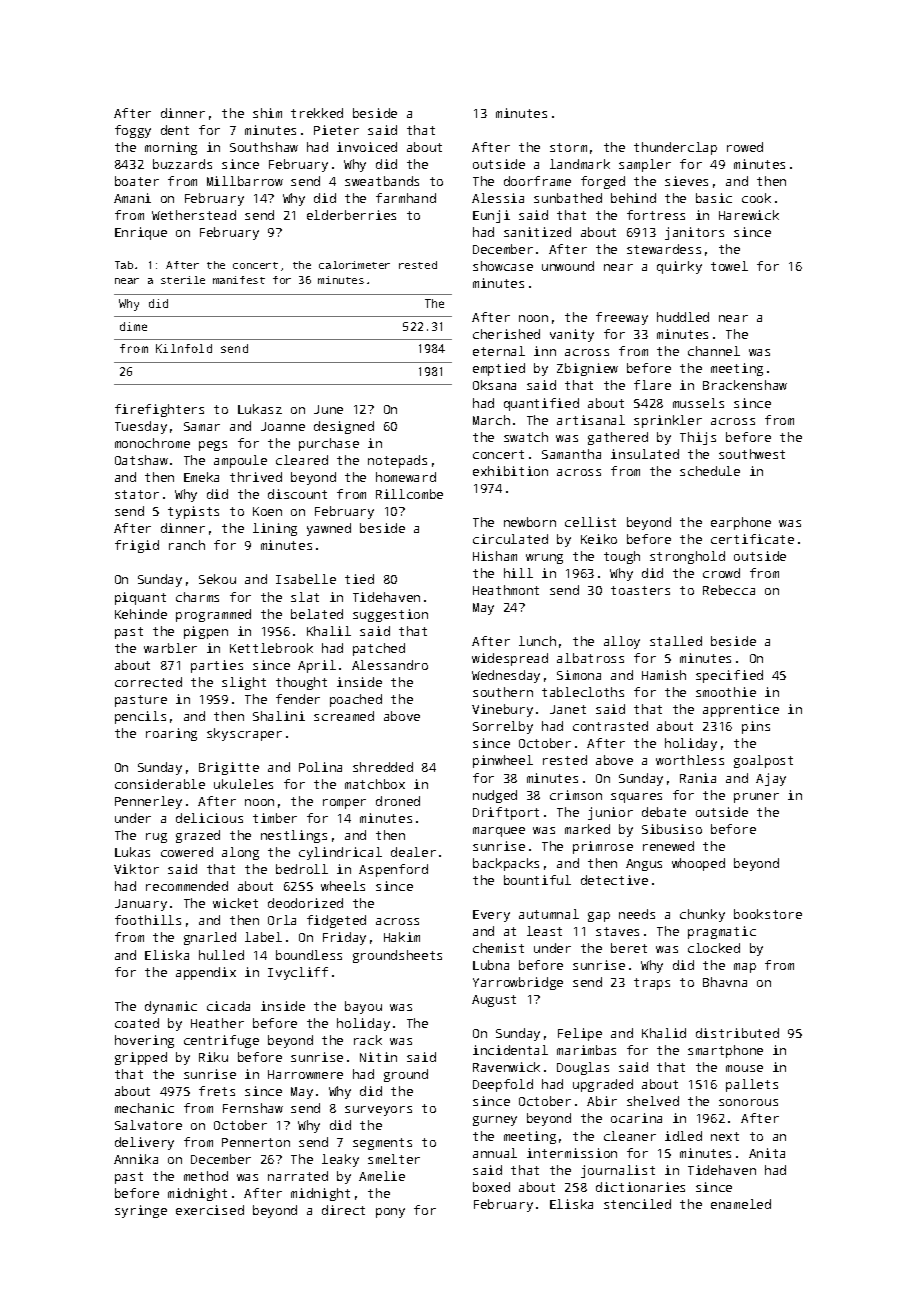 The width and height of the document is (924, 1308). I want to click on southwest, so click(752, 454).
